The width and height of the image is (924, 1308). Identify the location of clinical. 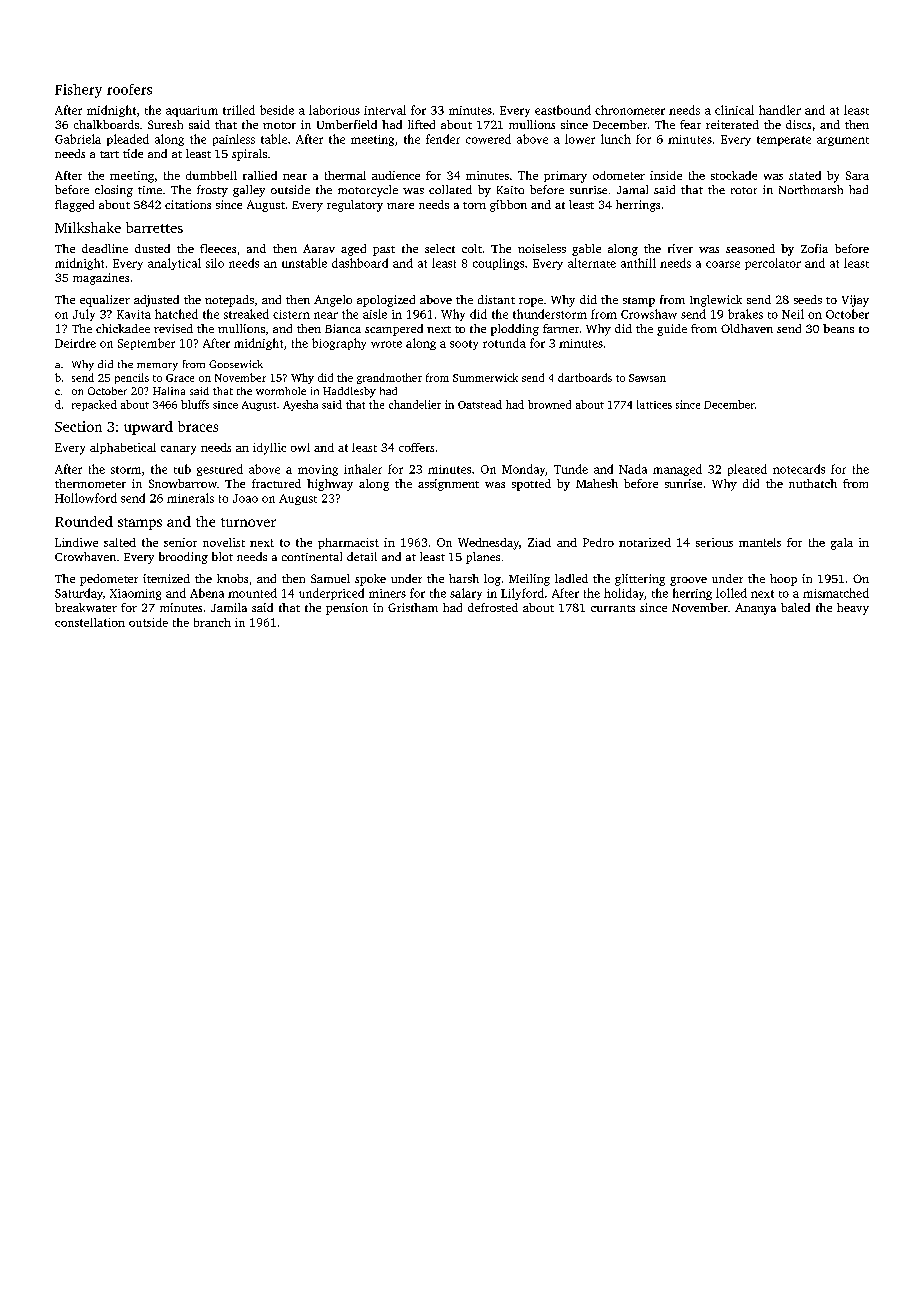
(734, 110).
